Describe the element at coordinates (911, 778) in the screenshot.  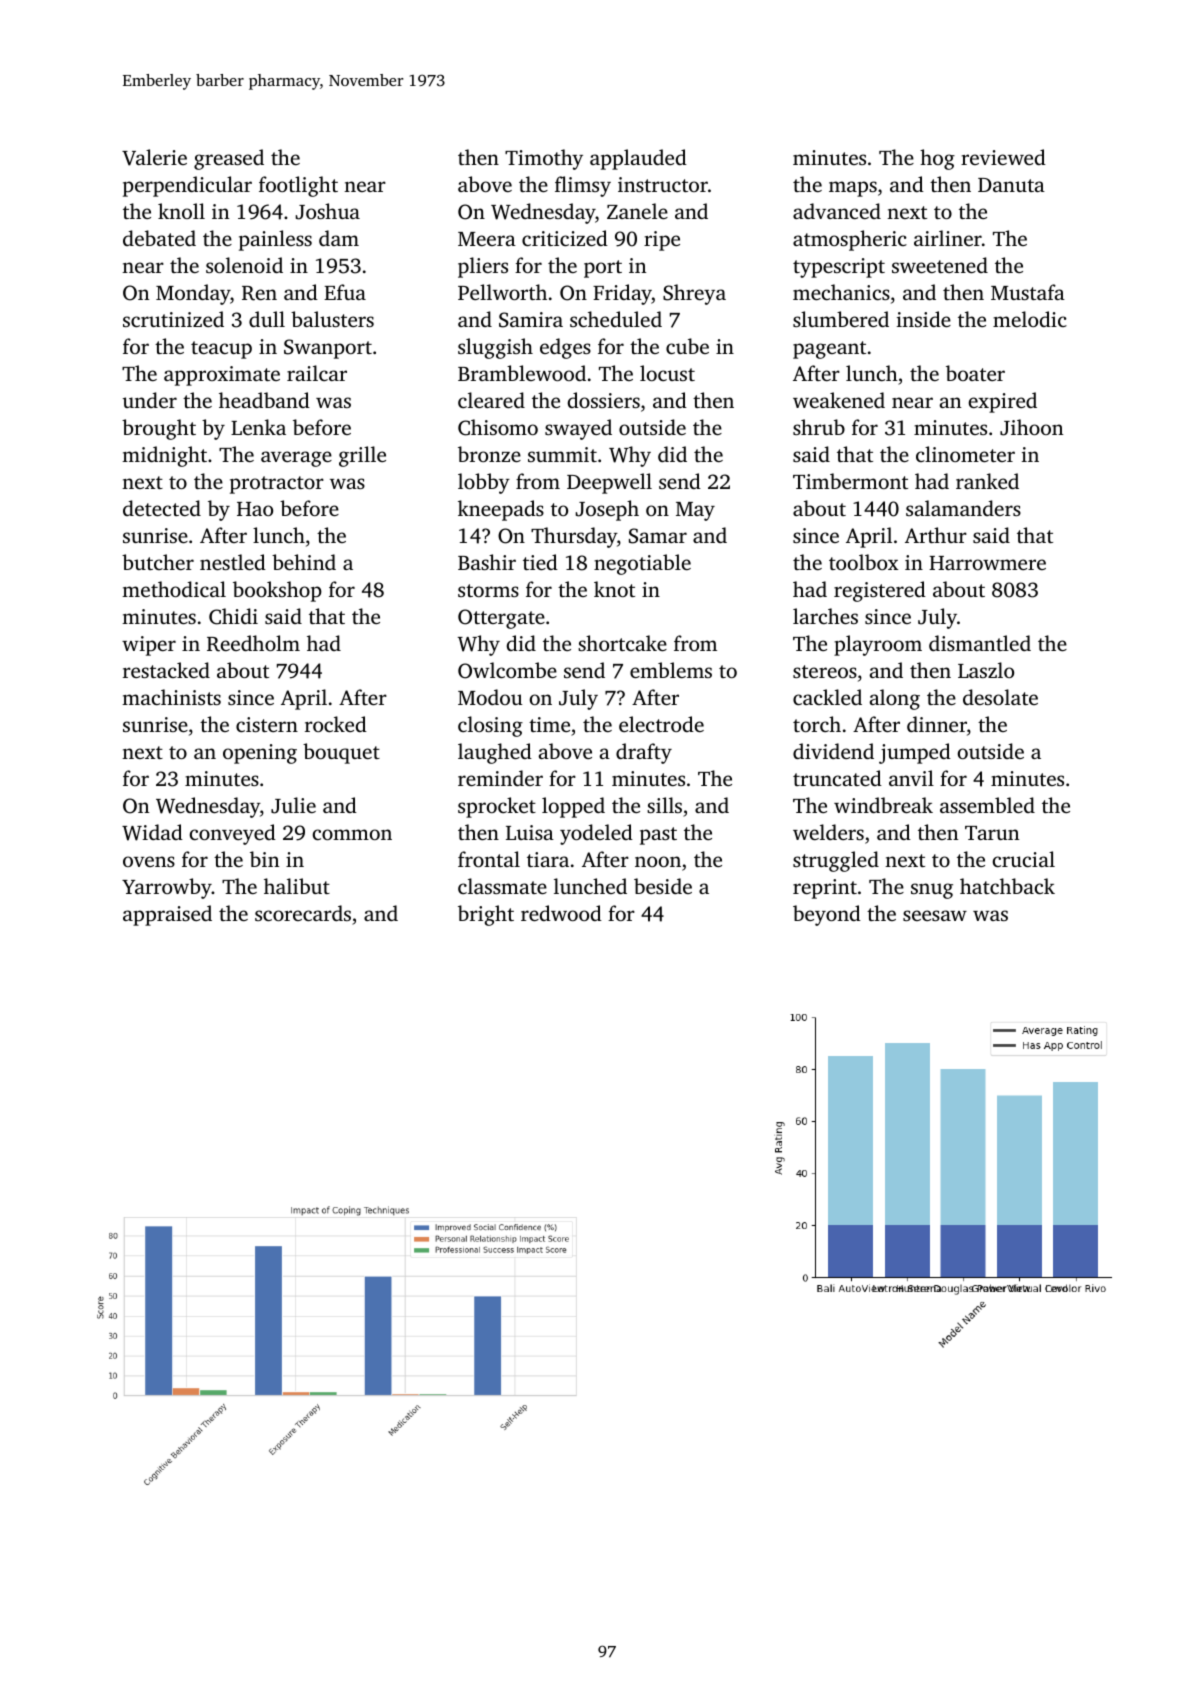
I see `anvil` at that location.
